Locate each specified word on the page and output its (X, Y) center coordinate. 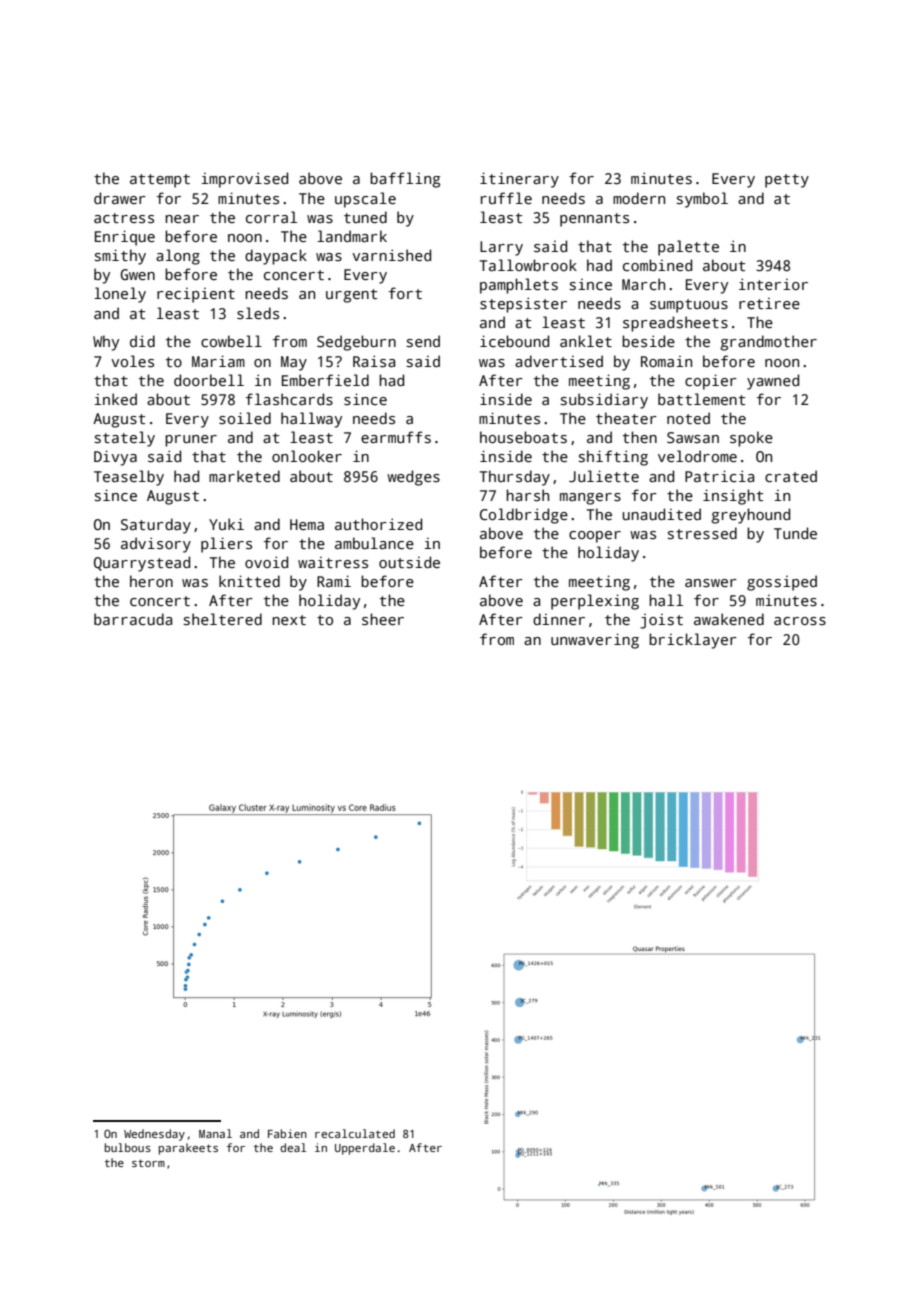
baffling (405, 180)
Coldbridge (524, 516)
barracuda (133, 619)
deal (293, 1147)
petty (787, 181)
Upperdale (365, 1149)
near (182, 219)
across (800, 621)
